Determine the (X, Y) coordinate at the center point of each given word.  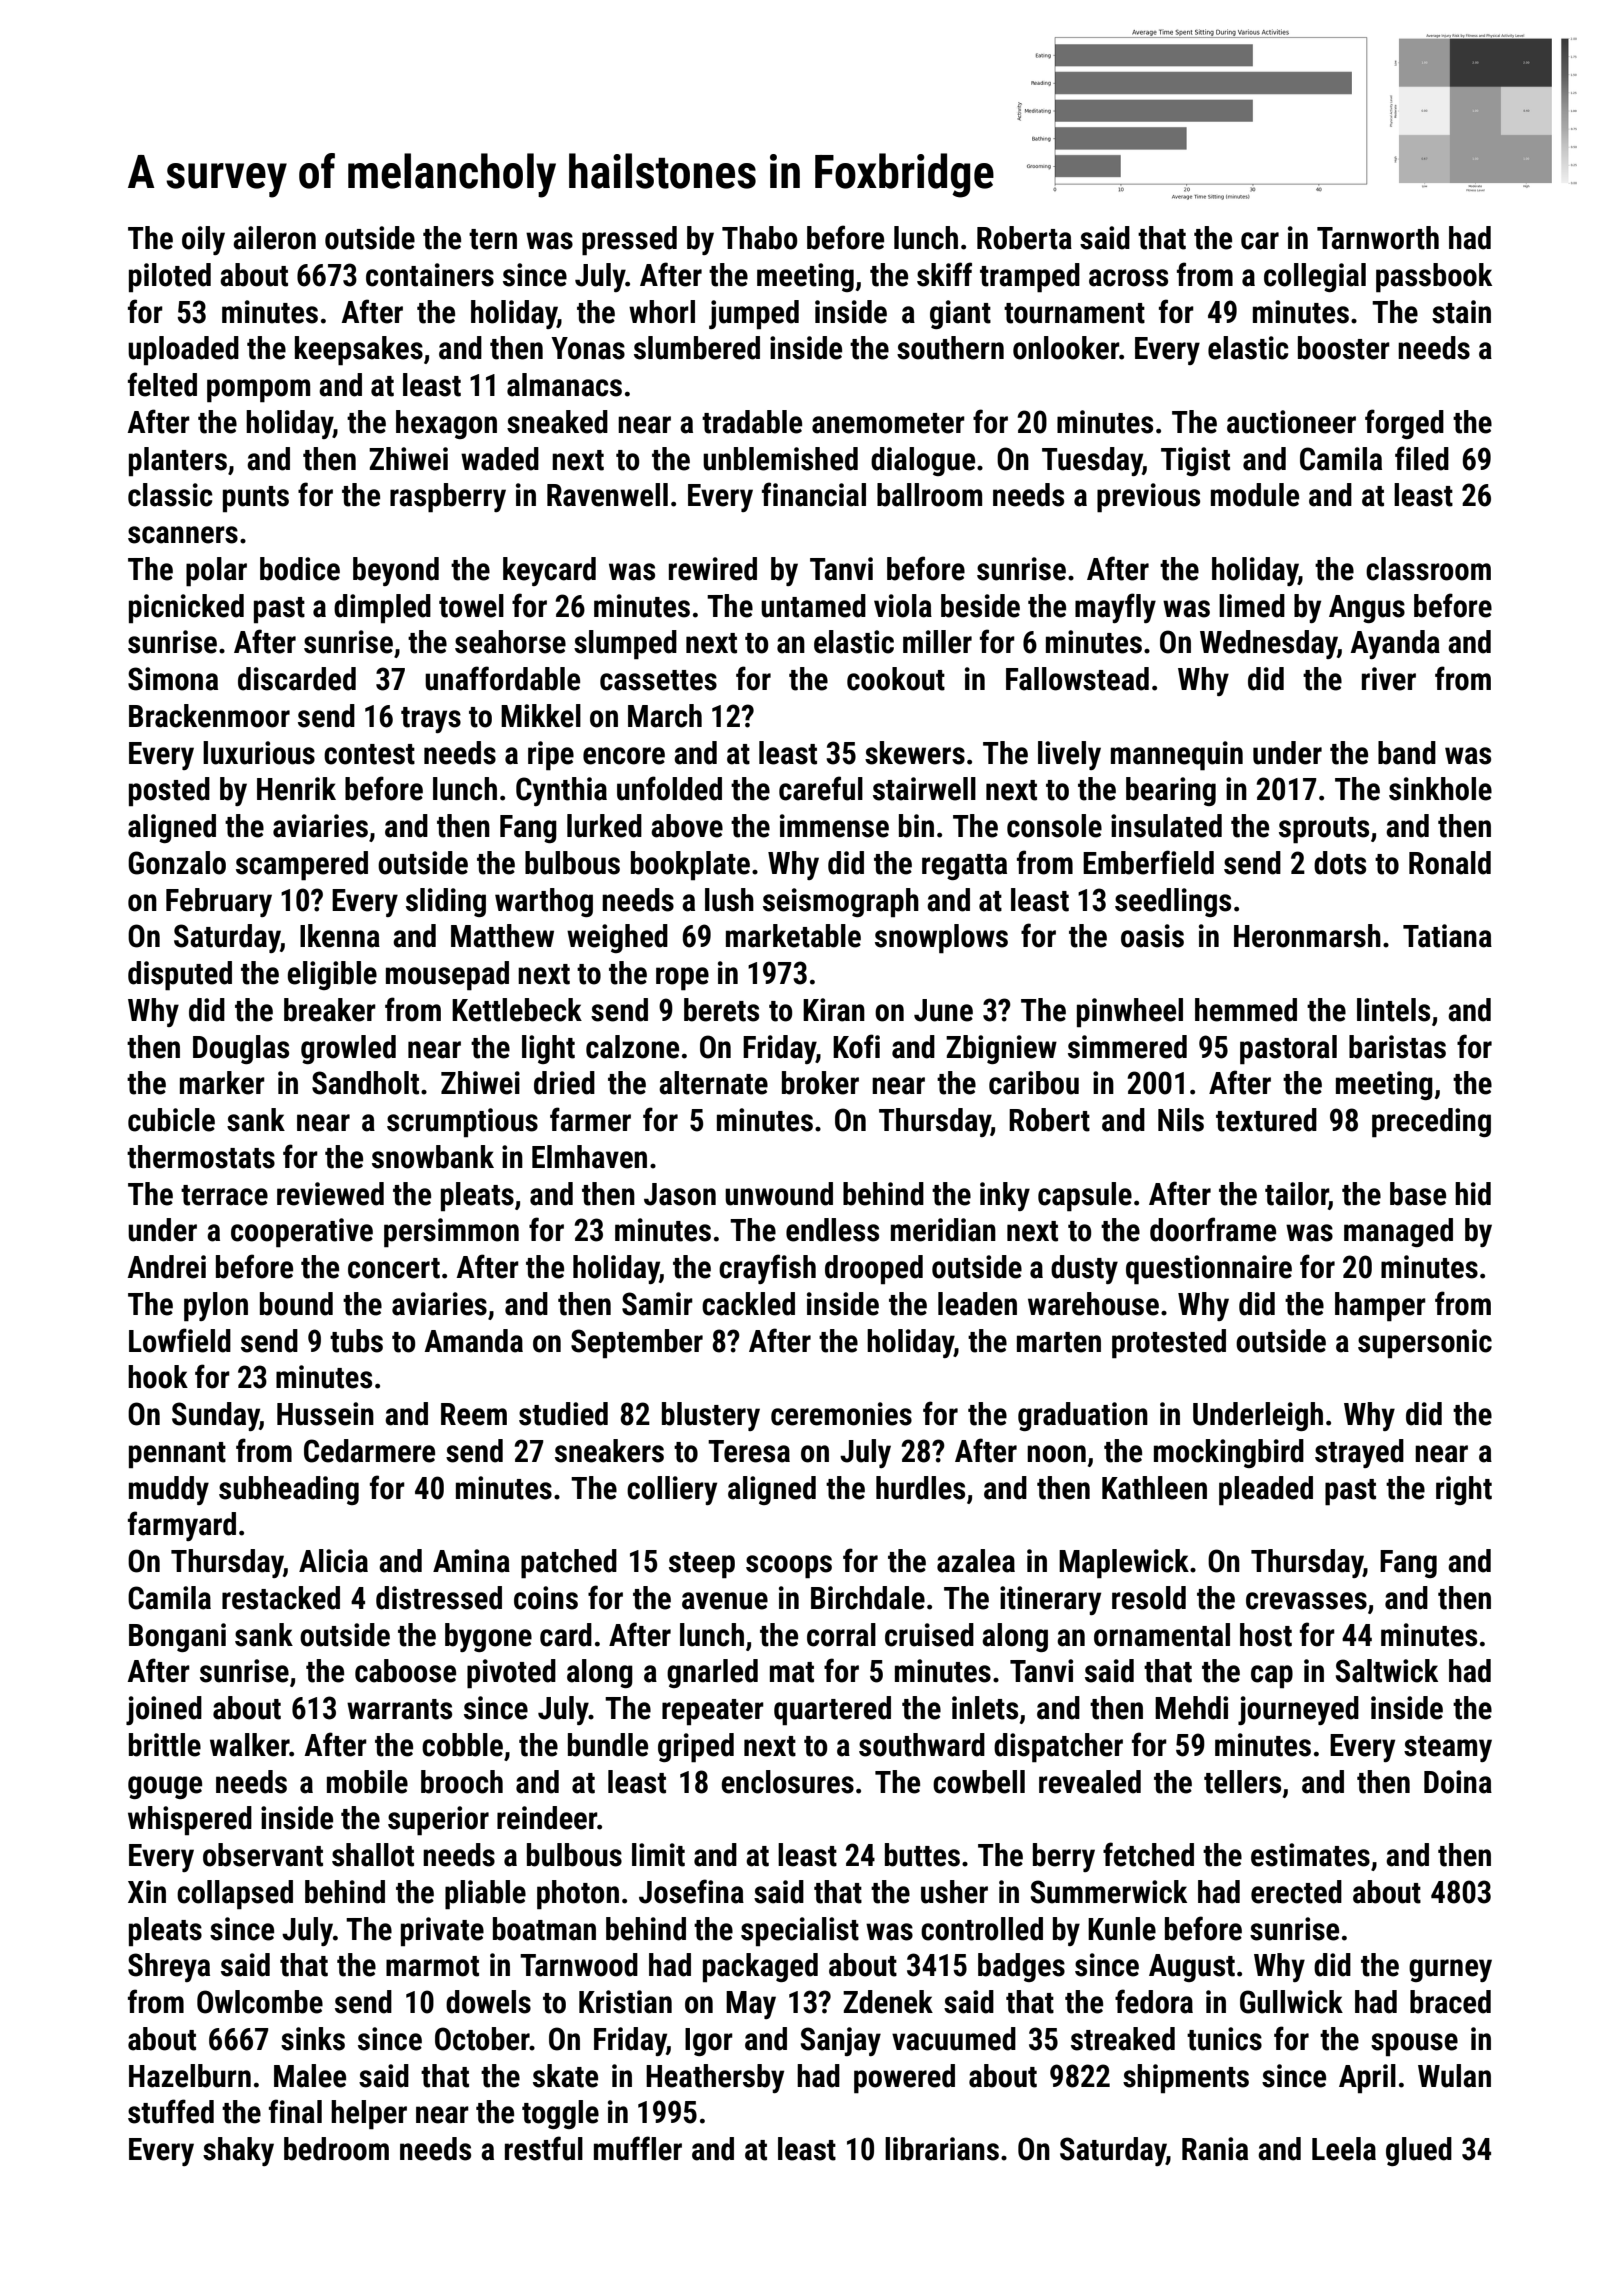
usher (954, 1892)
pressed (629, 241)
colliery (672, 1490)
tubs (356, 1341)
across (1128, 278)
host (1266, 1635)
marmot (432, 1966)
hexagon (446, 424)
